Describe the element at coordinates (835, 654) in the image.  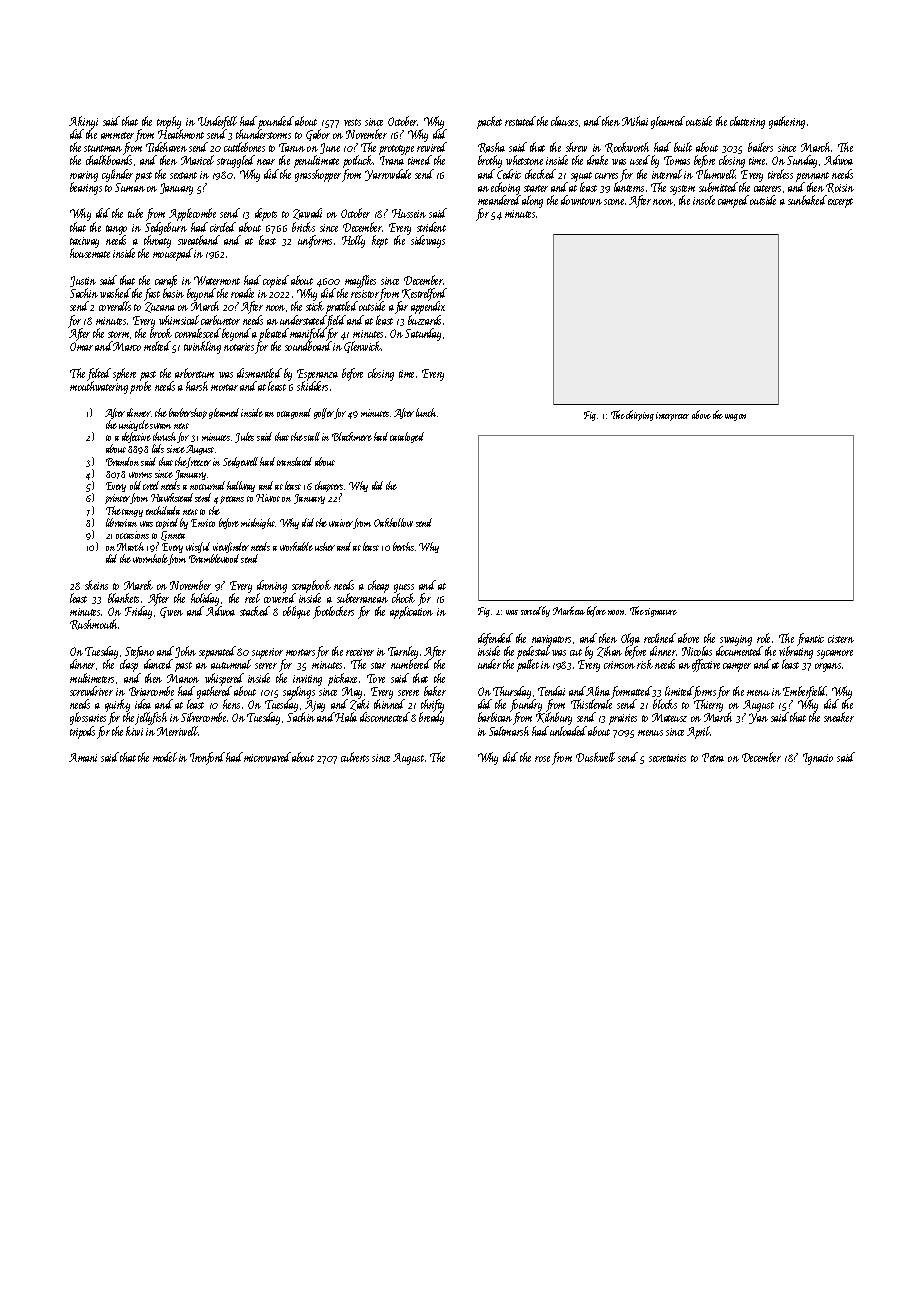
I see `sycamore` at that location.
